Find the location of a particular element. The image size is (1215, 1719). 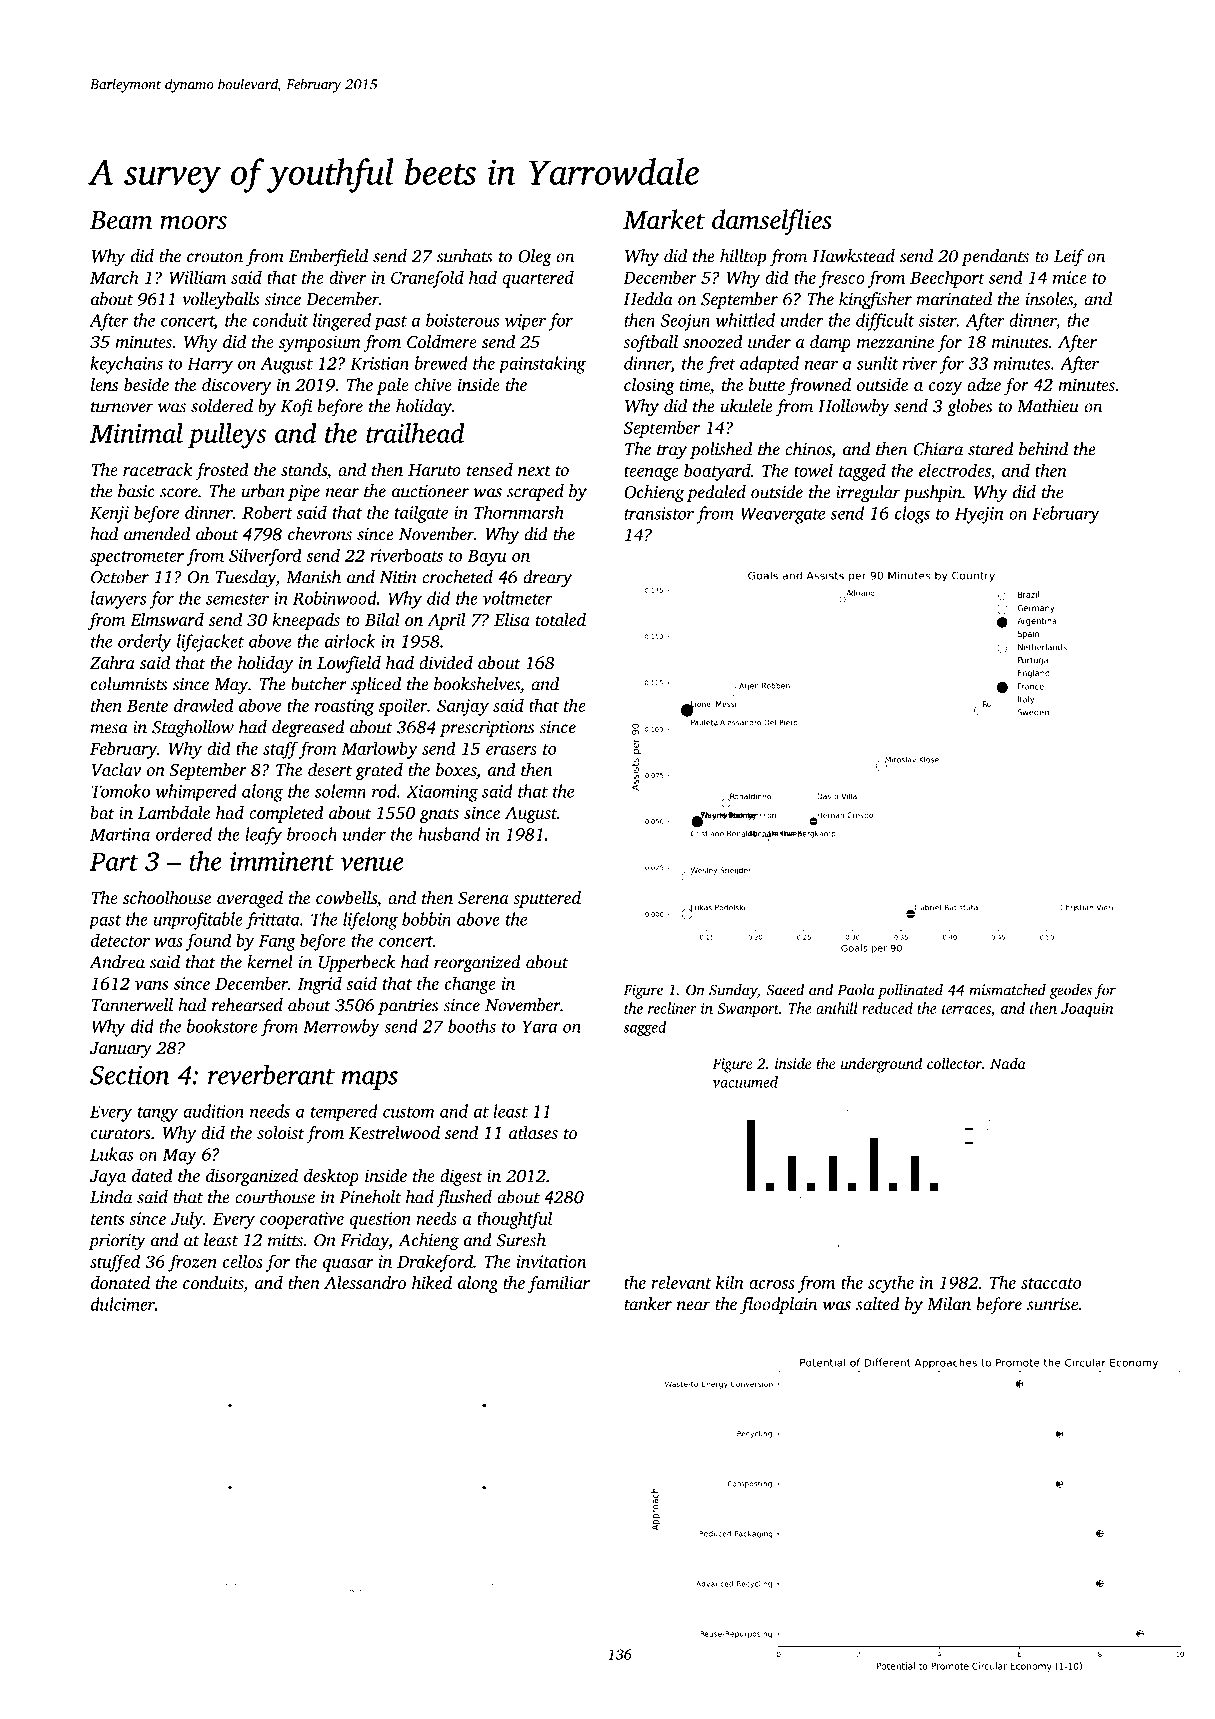

clogs is located at coordinates (912, 515).
